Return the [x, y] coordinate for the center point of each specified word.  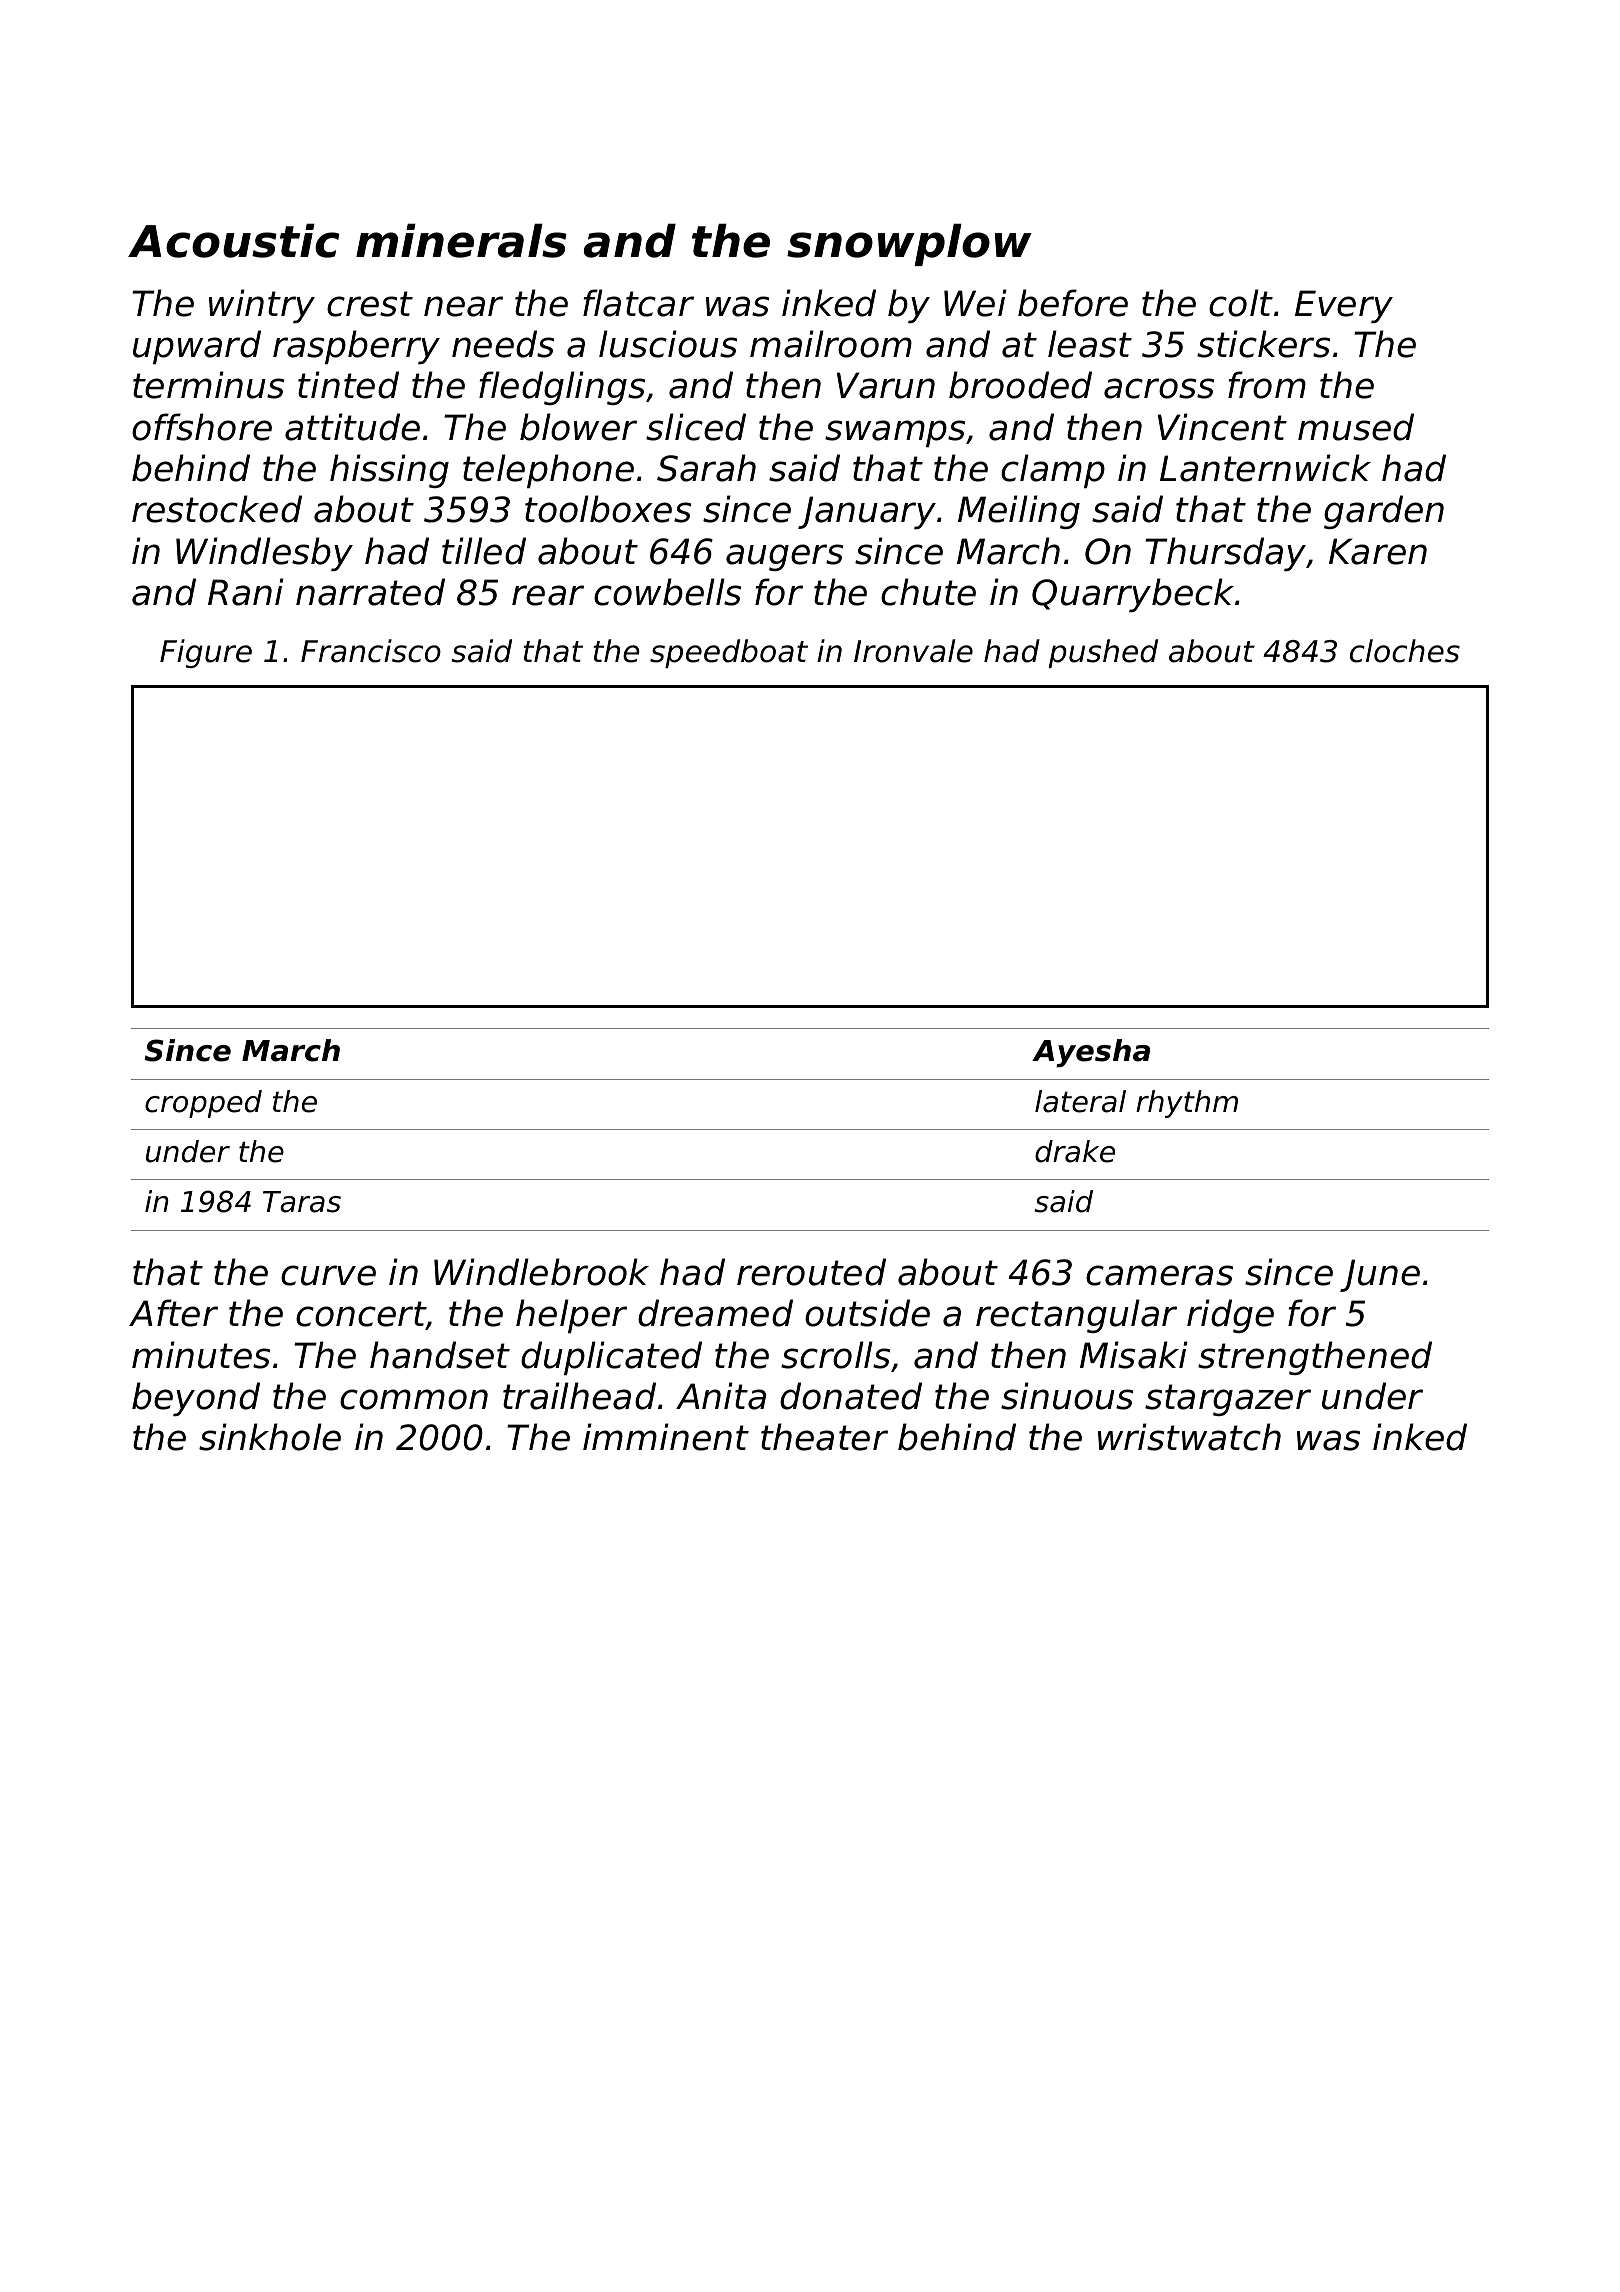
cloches [1405, 651]
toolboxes [608, 509]
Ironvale [913, 651]
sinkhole [270, 1437]
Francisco [371, 651]
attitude [352, 427]
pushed [1103, 653]
